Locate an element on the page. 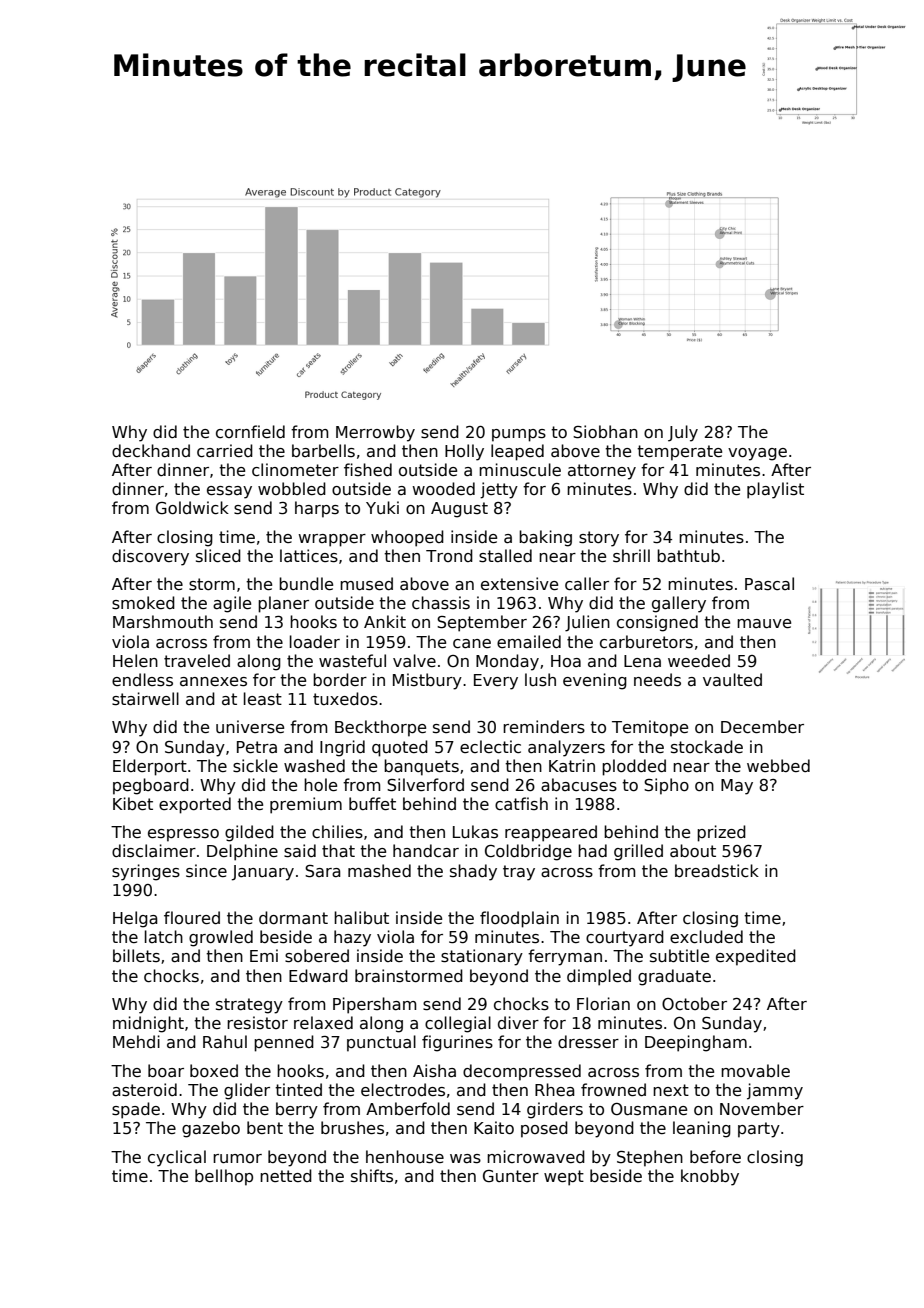 This page has width=924, height=1308. tuxedos is located at coordinates (345, 699).
